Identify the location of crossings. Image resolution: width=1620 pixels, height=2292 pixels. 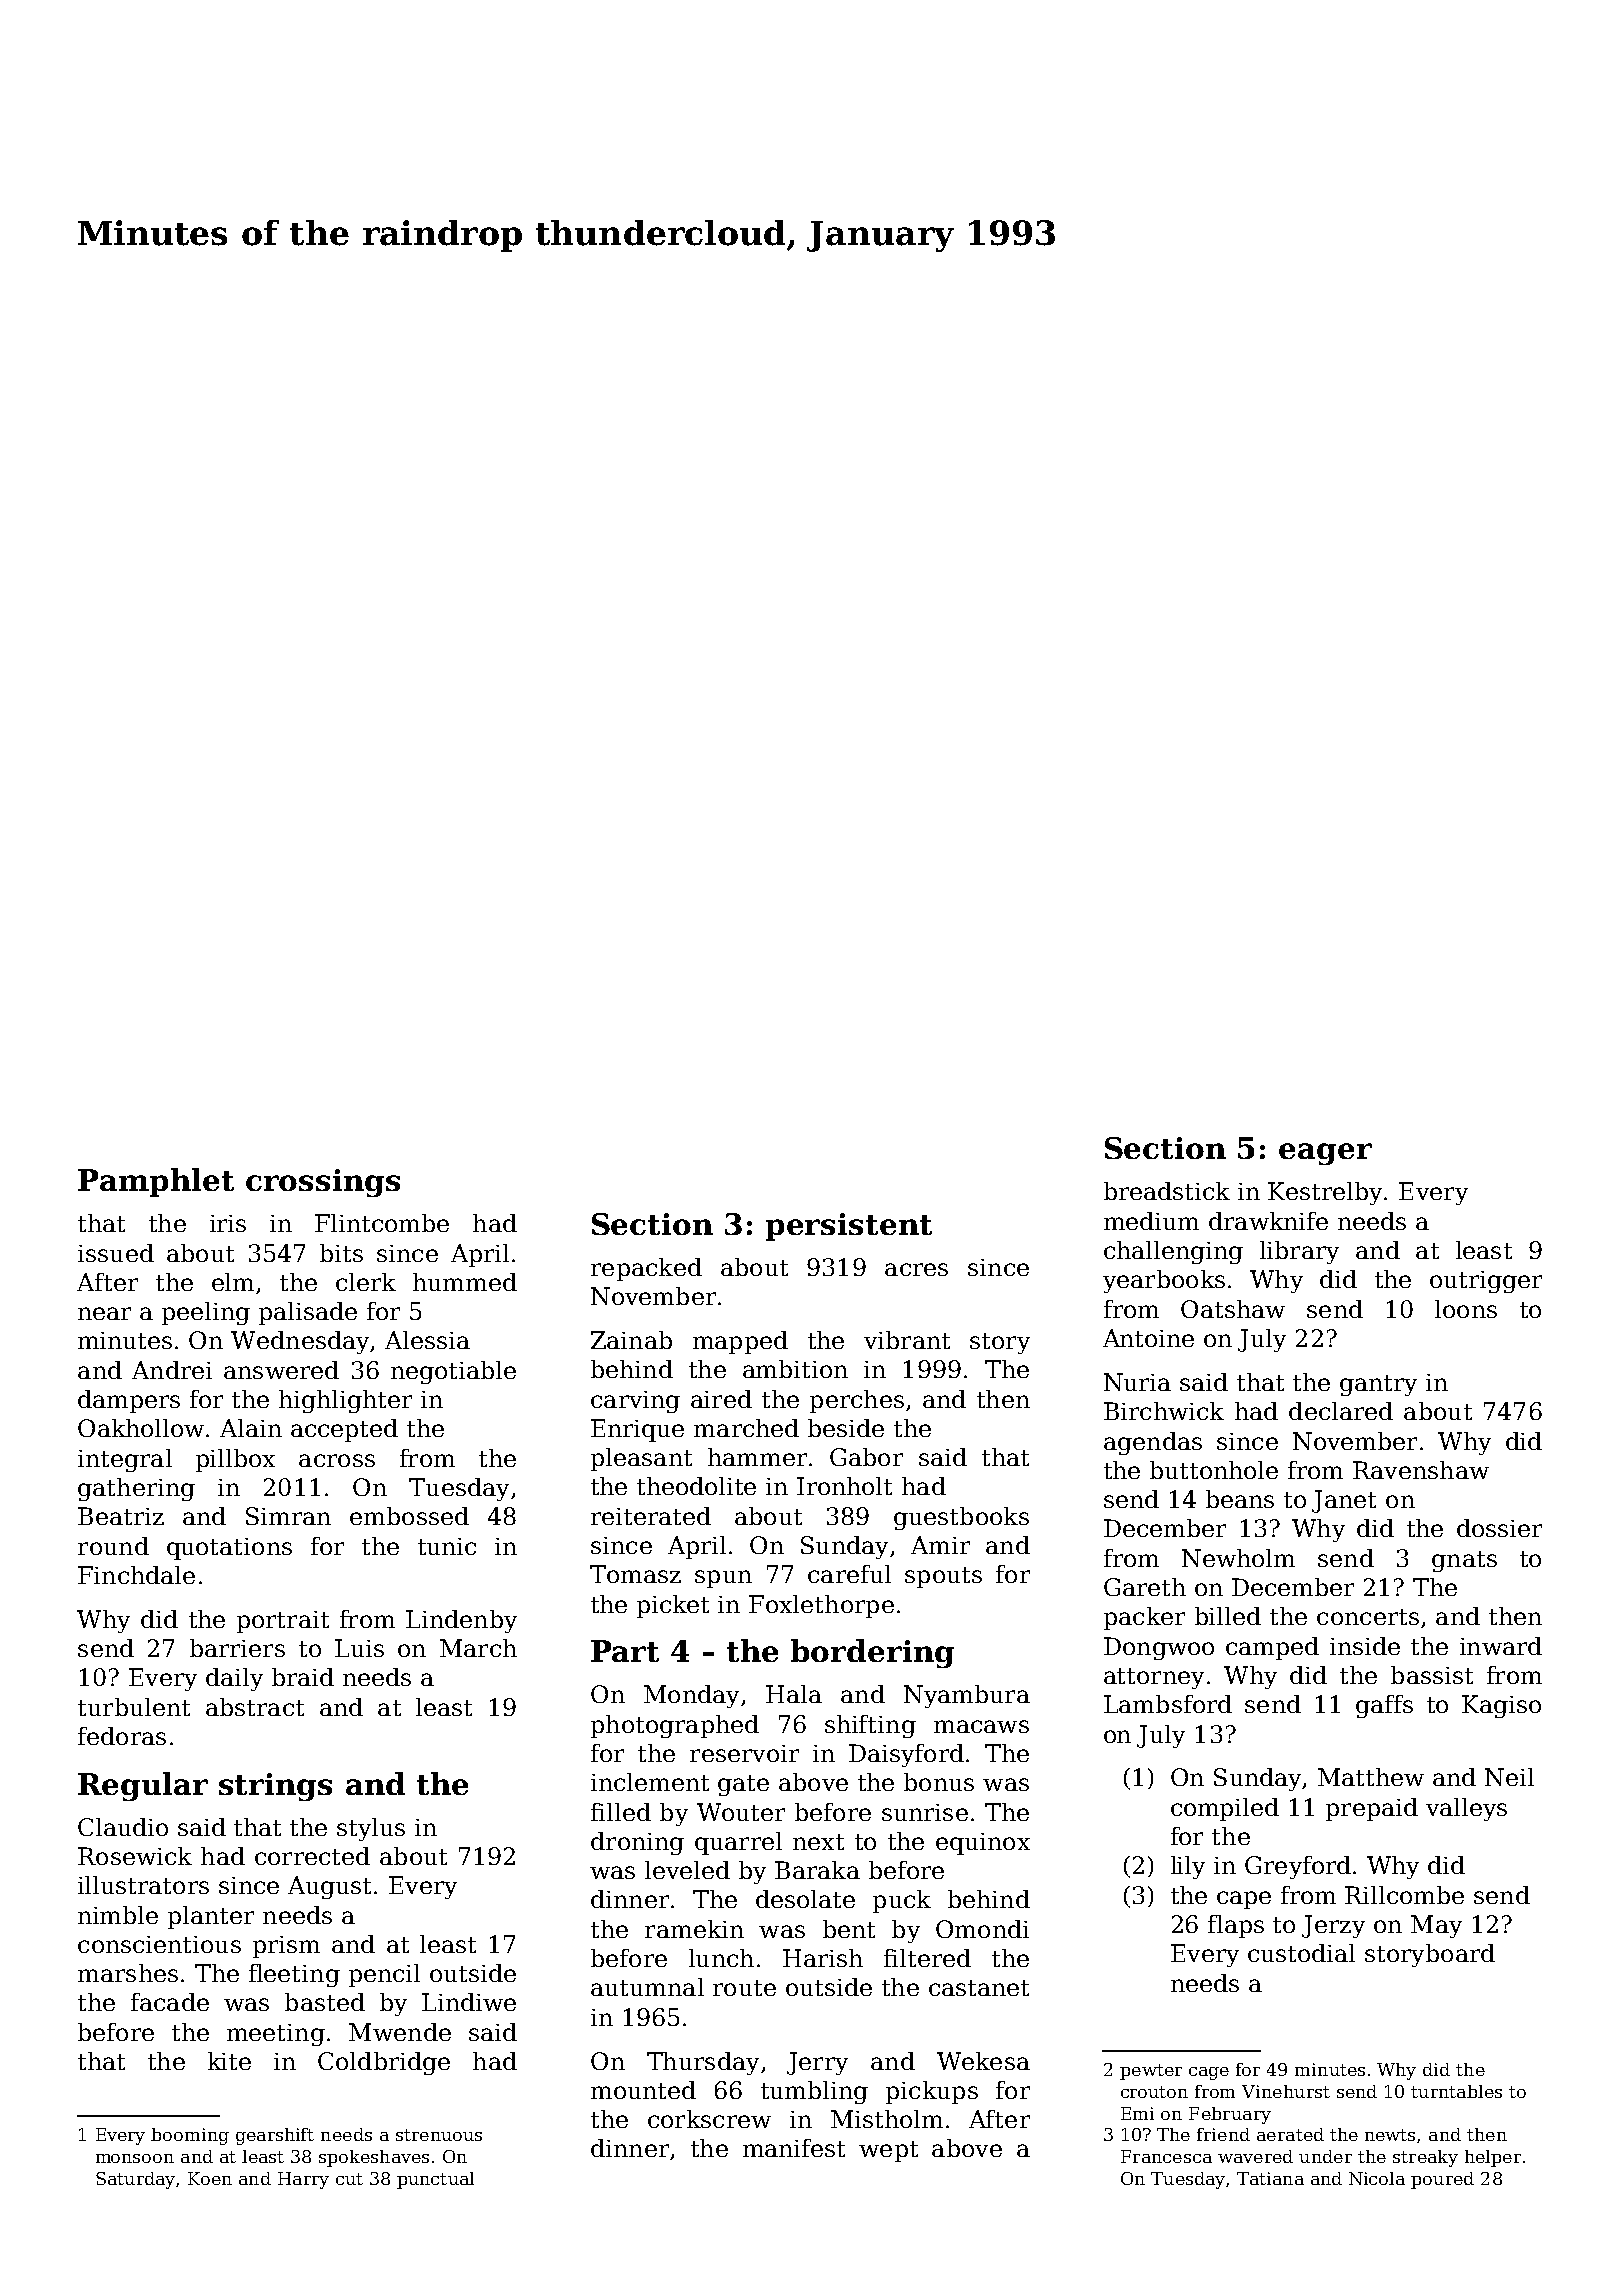
(323, 1183).
